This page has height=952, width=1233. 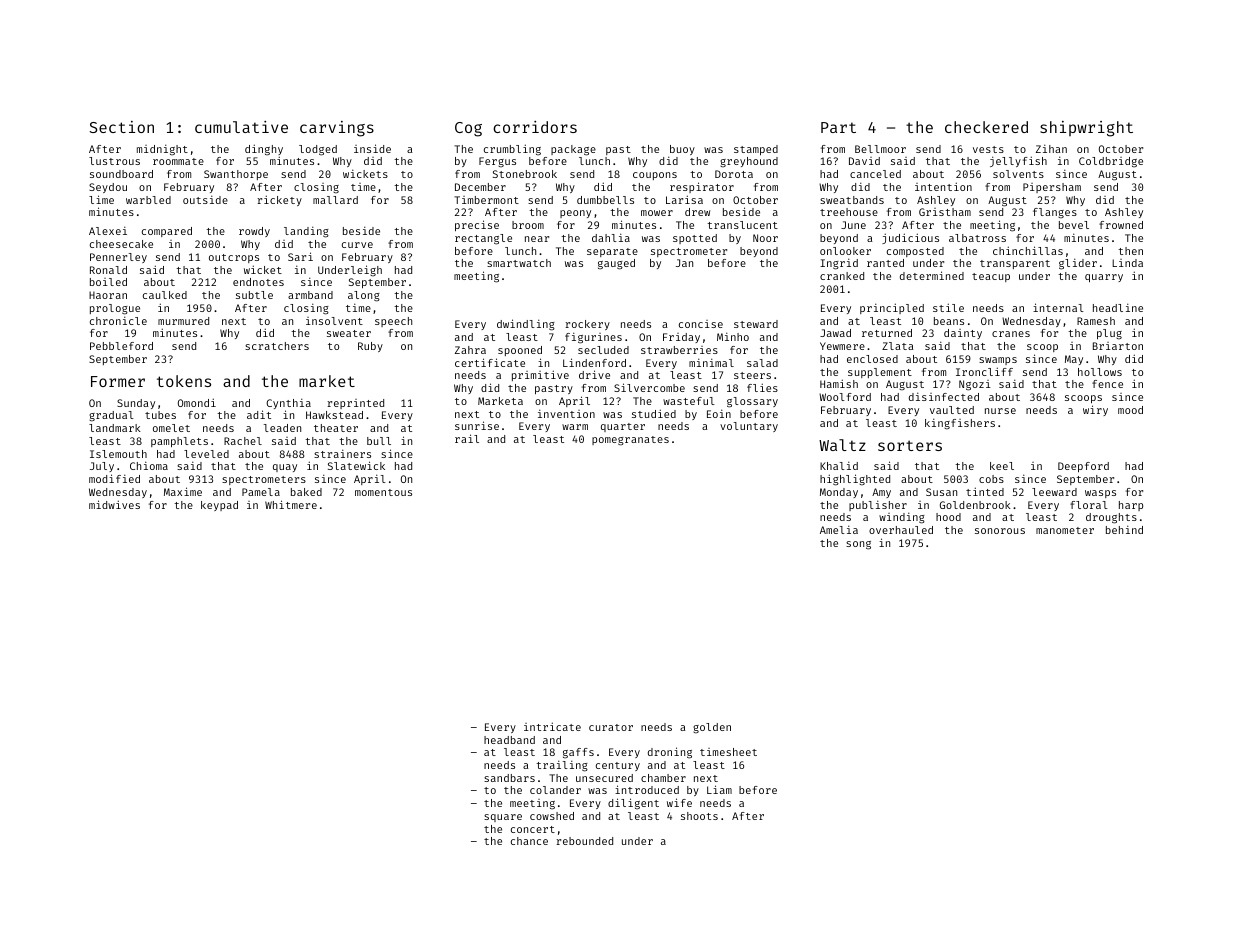 I want to click on rebounded, so click(x=584, y=841).
